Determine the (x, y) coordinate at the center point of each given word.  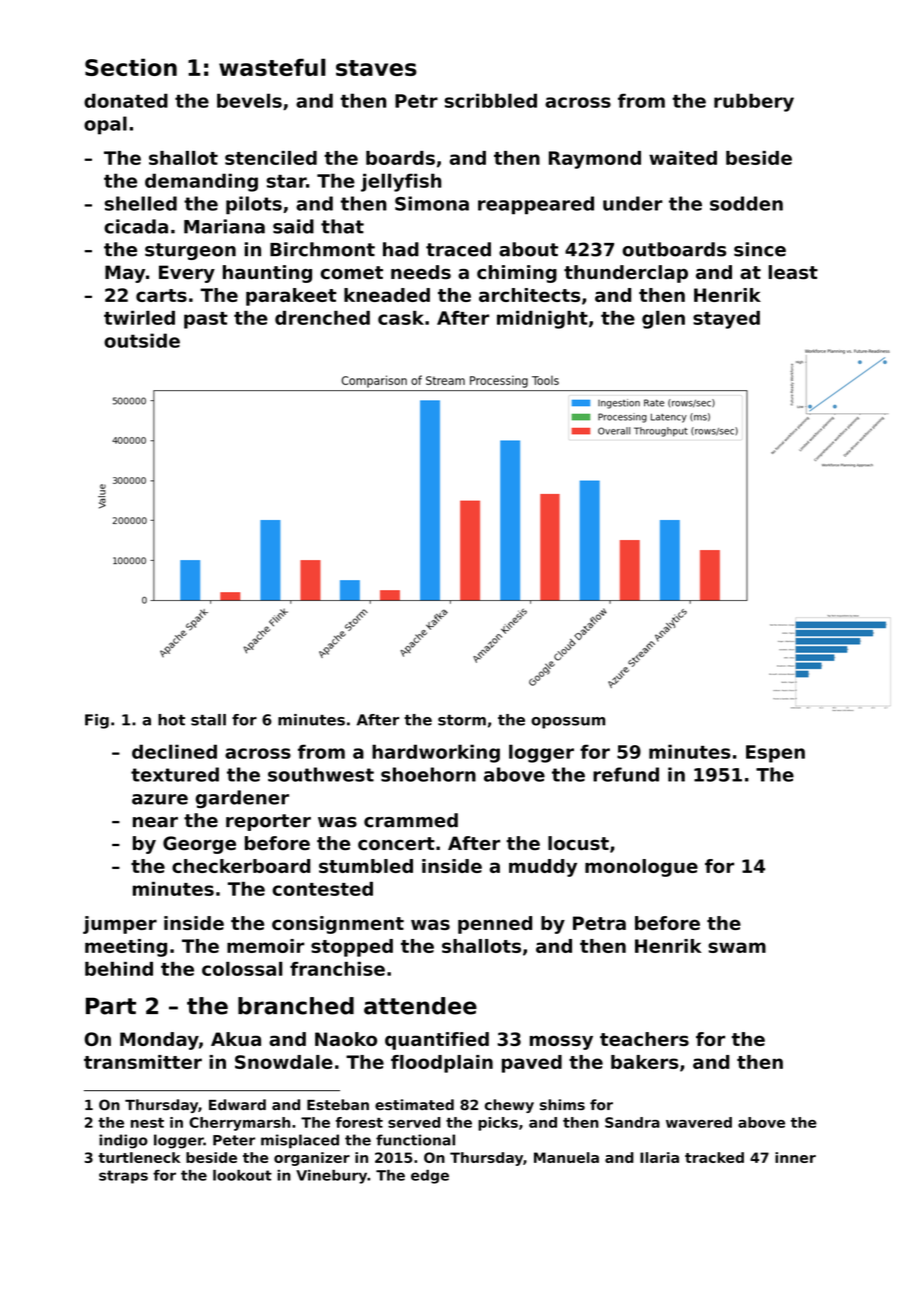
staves (376, 68)
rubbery (754, 102)
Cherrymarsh (239, 1124)
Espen (775, 754)
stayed (726, 320)
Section (131, 67)
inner (795, 1157)
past (206, 320)
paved (532, 1064)
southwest (321, 774)
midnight (542, 320)
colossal (242, 969)
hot (171, 720)
